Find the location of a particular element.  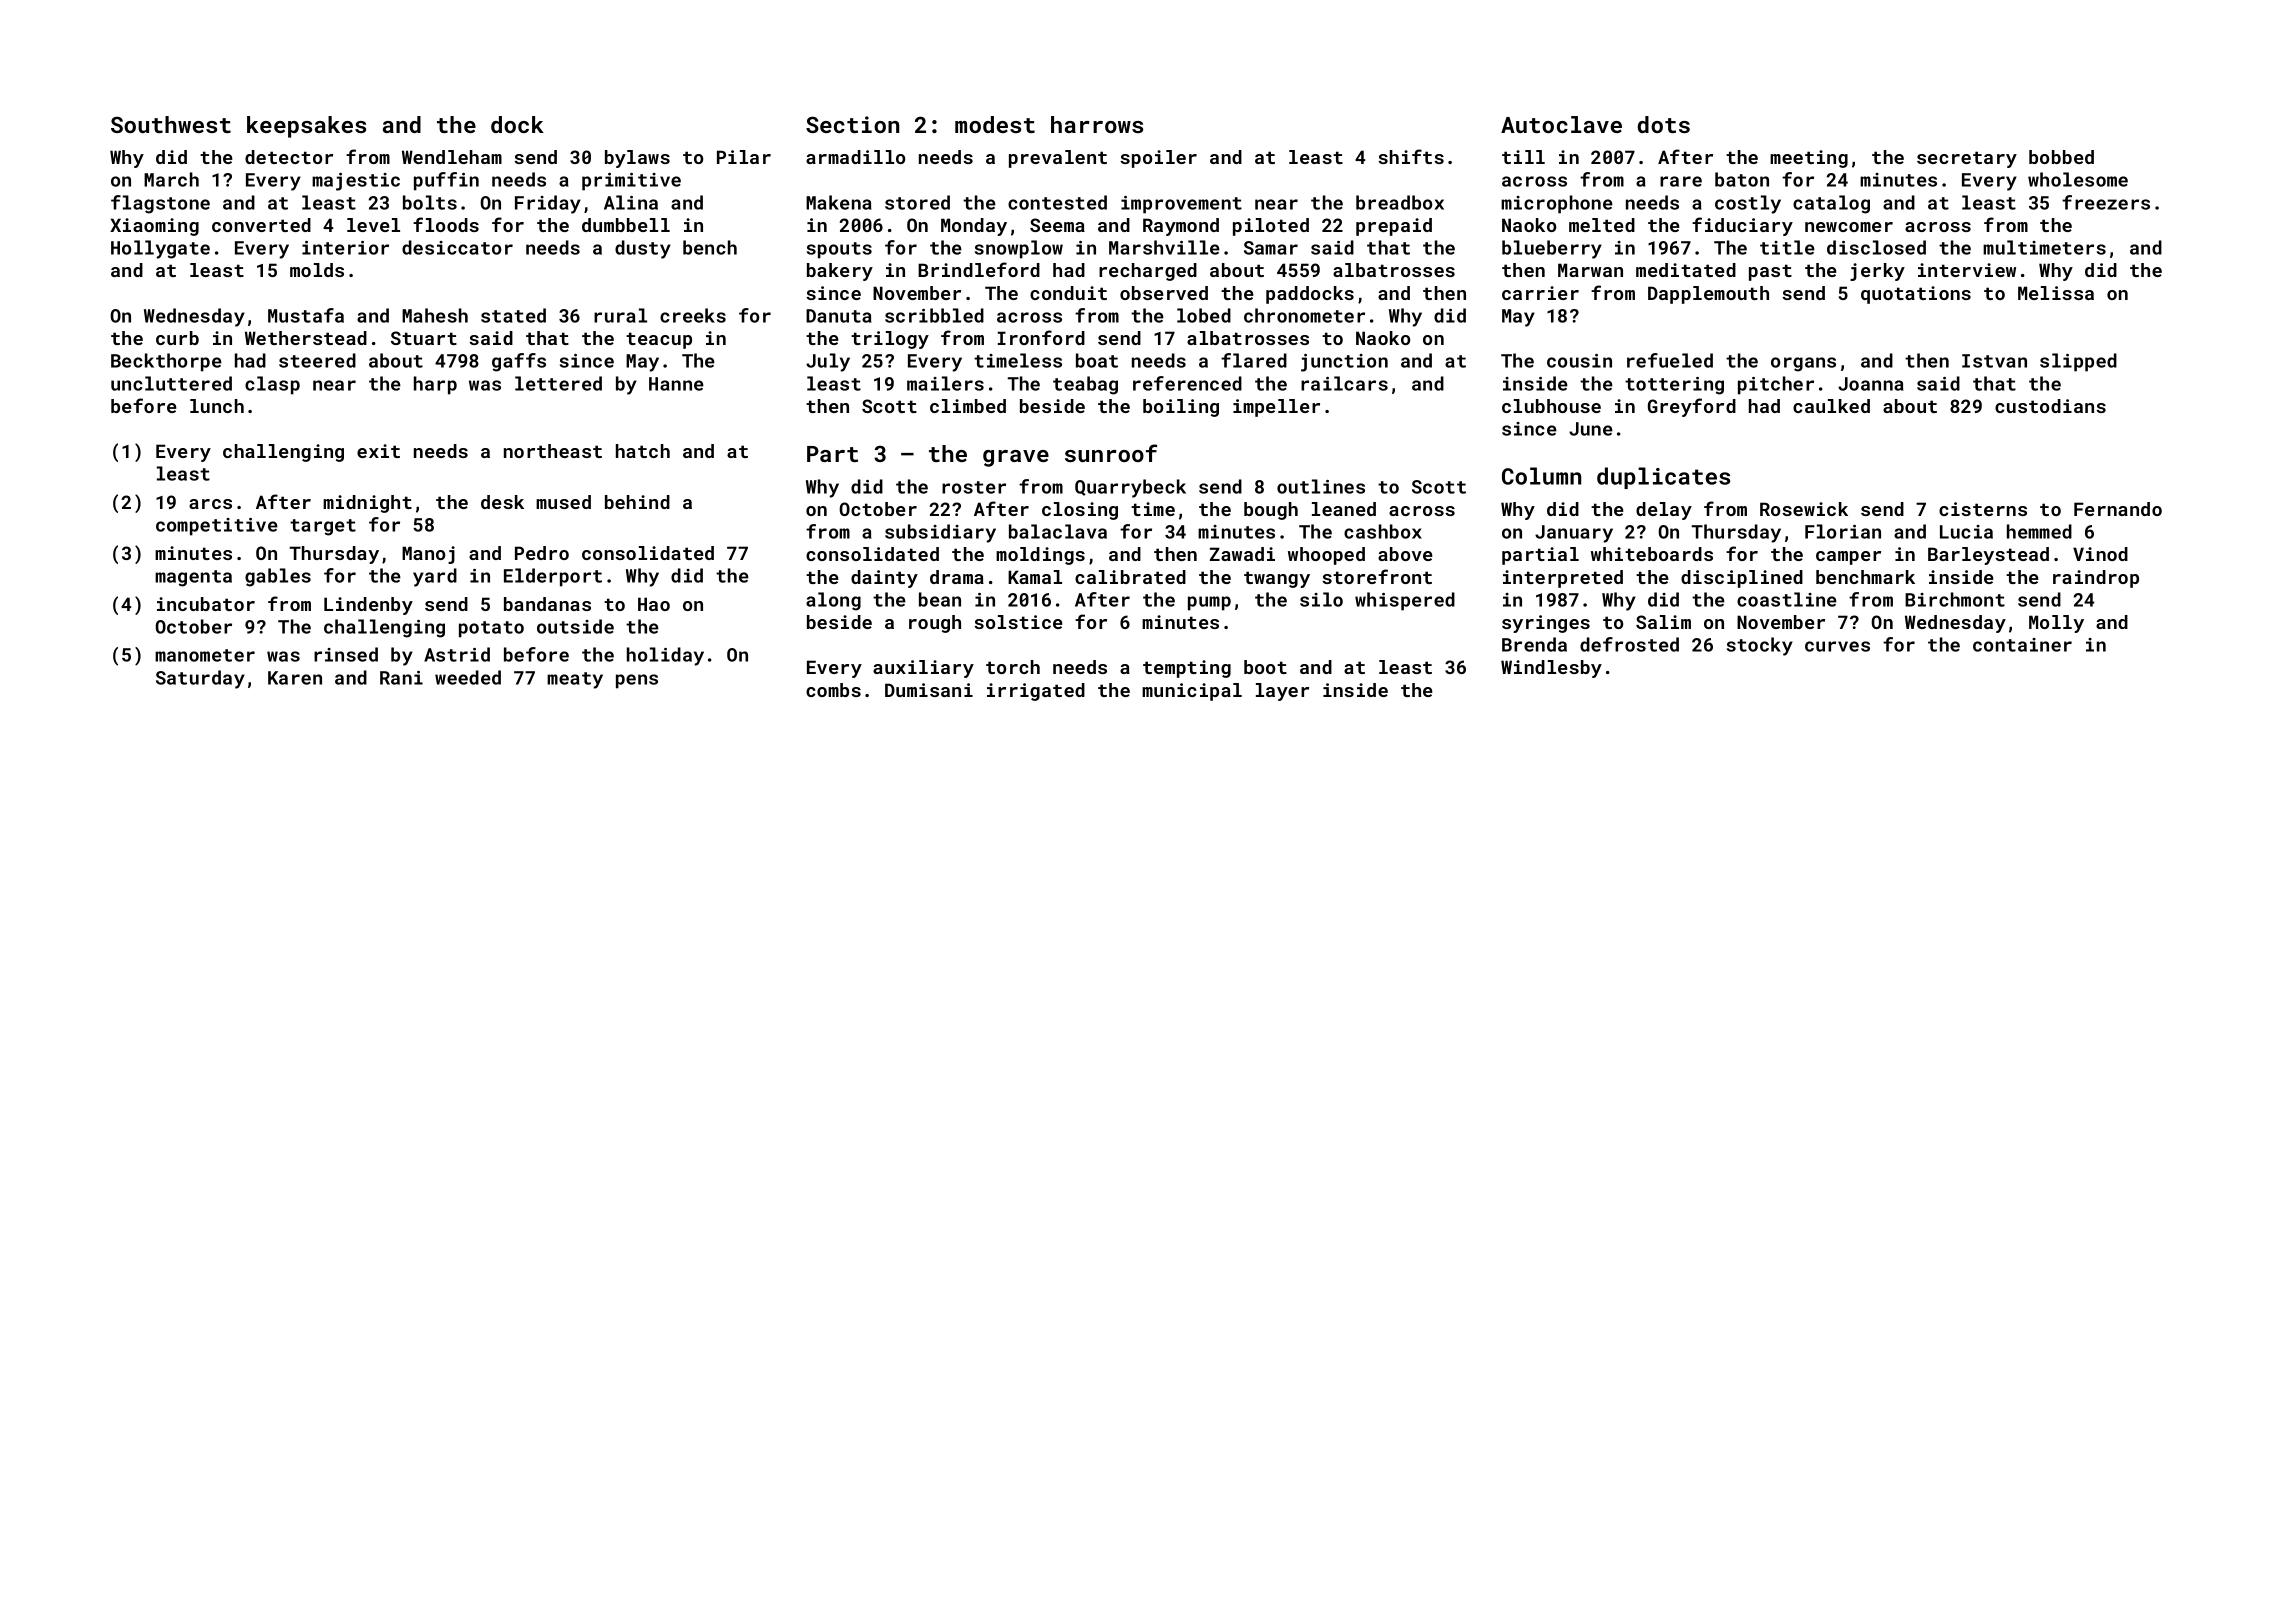

bean is located at coordinates (940, 599).
